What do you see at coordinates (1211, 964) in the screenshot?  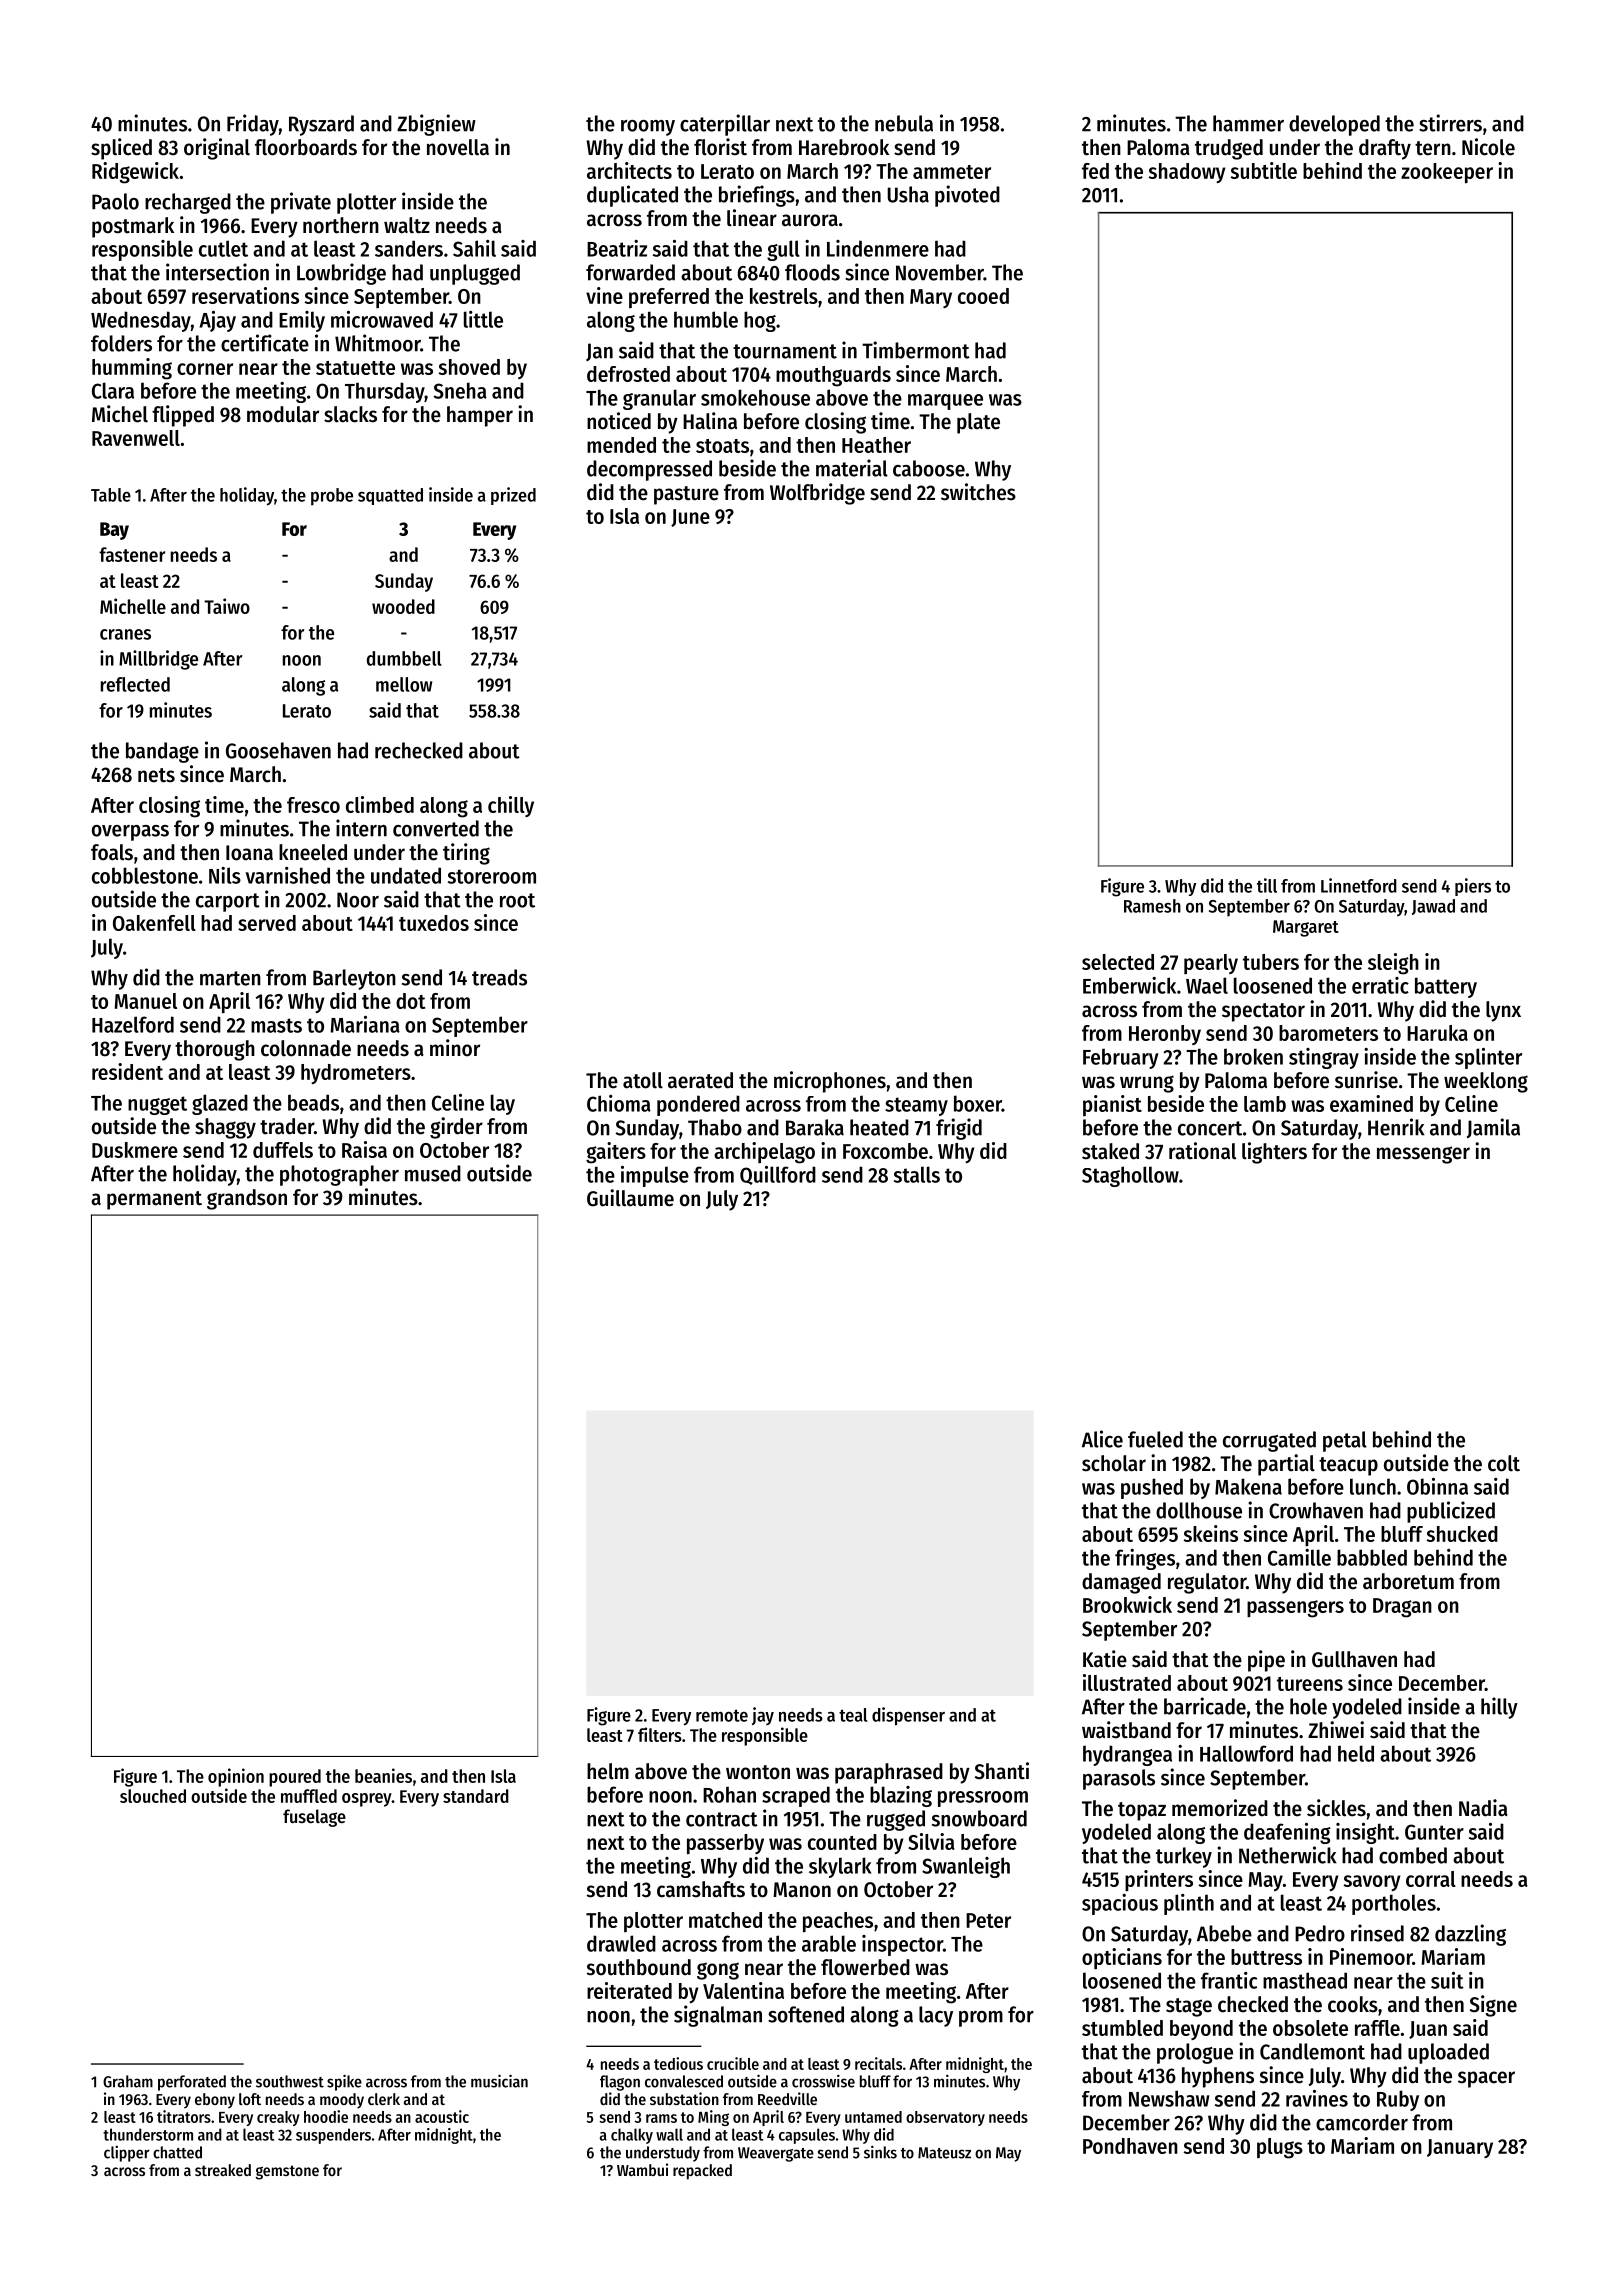 I see `pearly` at bounding box center [1211, 964].
